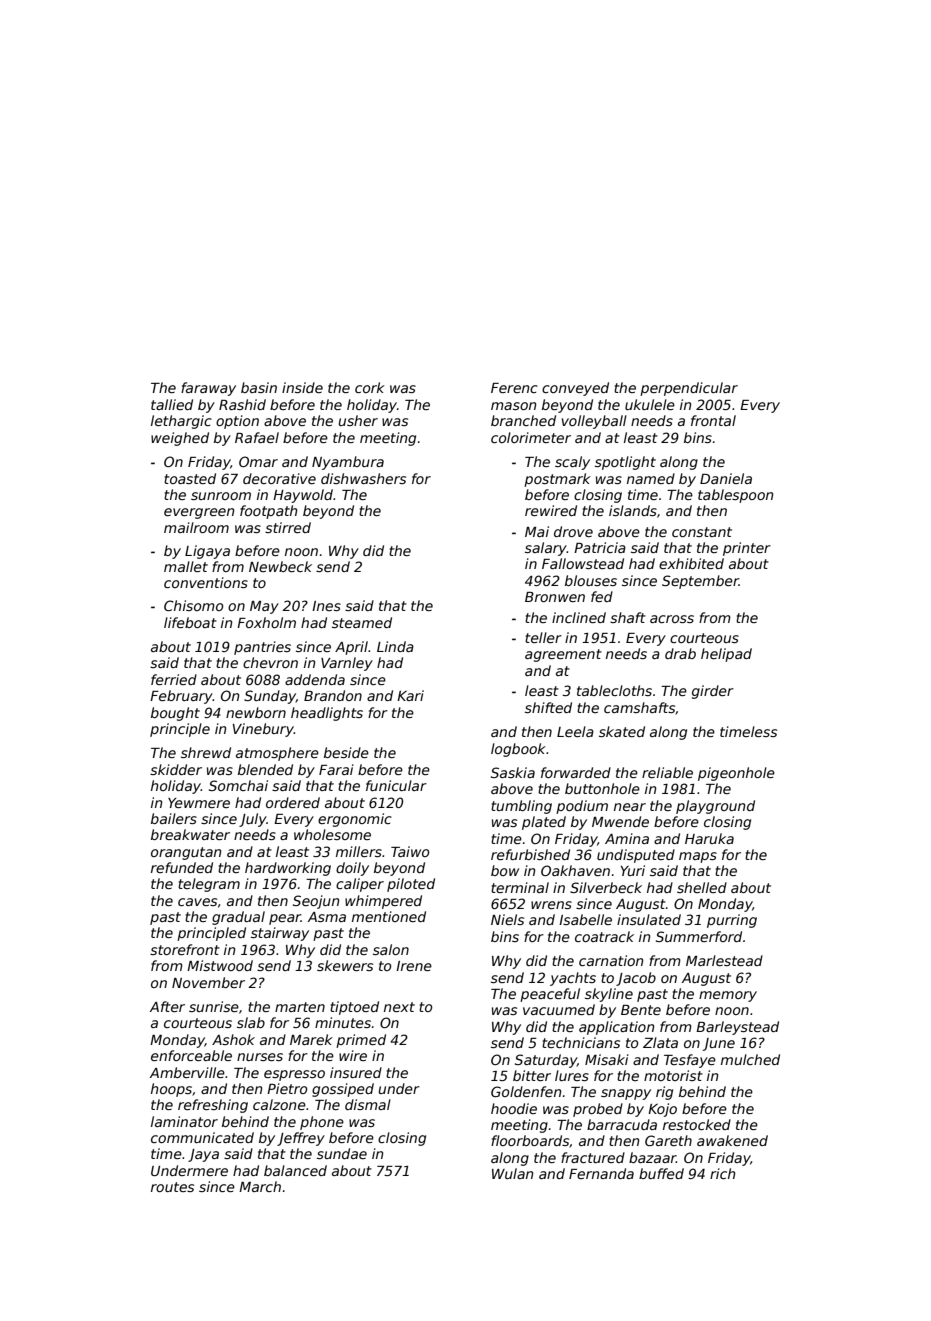 The height and width of the screenshot is (1321, 931). Describe the element at coordinates (732, 1140) in the screenshot. I see `awakened` at that location.
